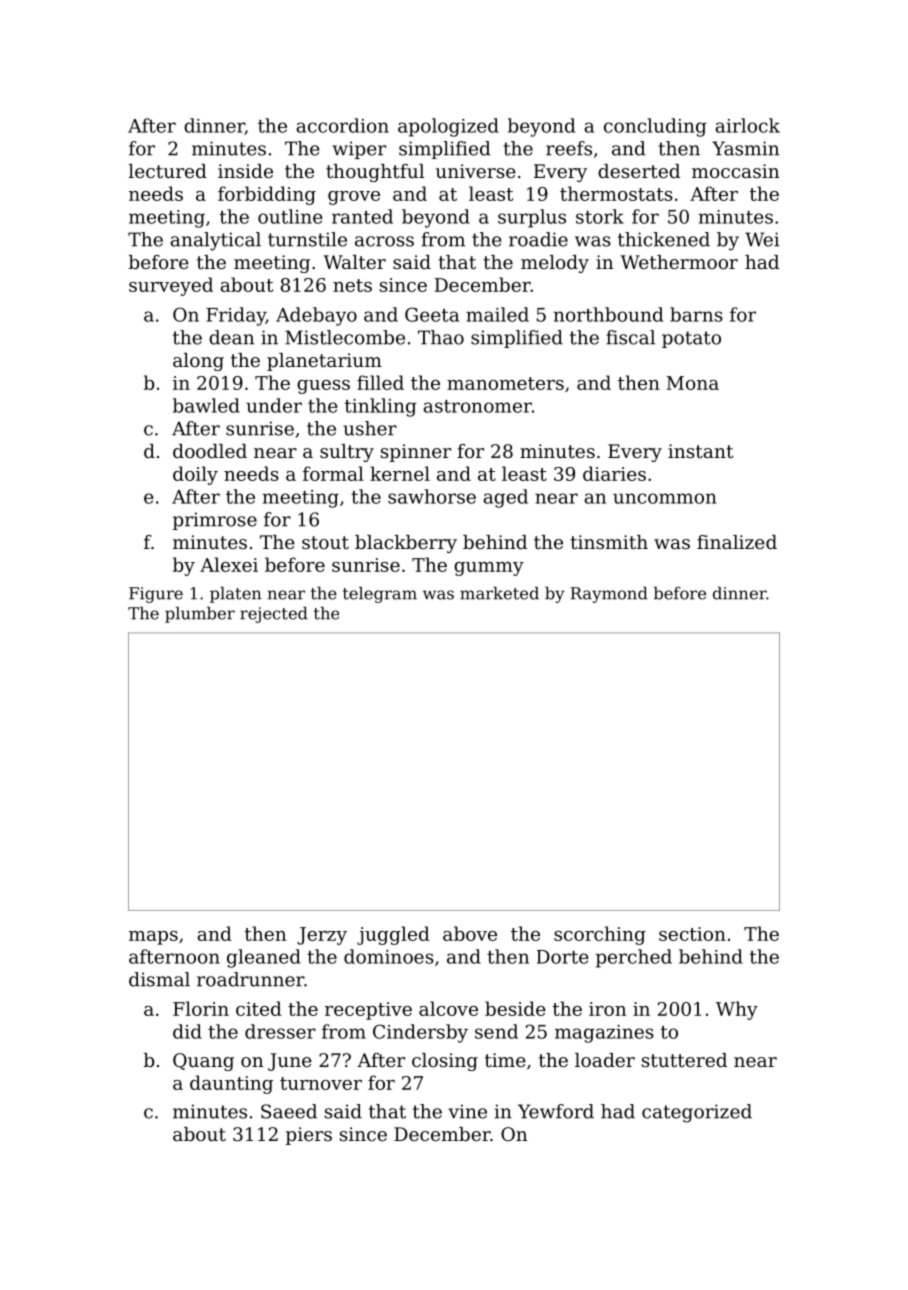 Image resolution: width=908 pixels, height=1290 pixels. Describe the element at coordinates (309, 1136) in the image. I see `piers` at that location.
